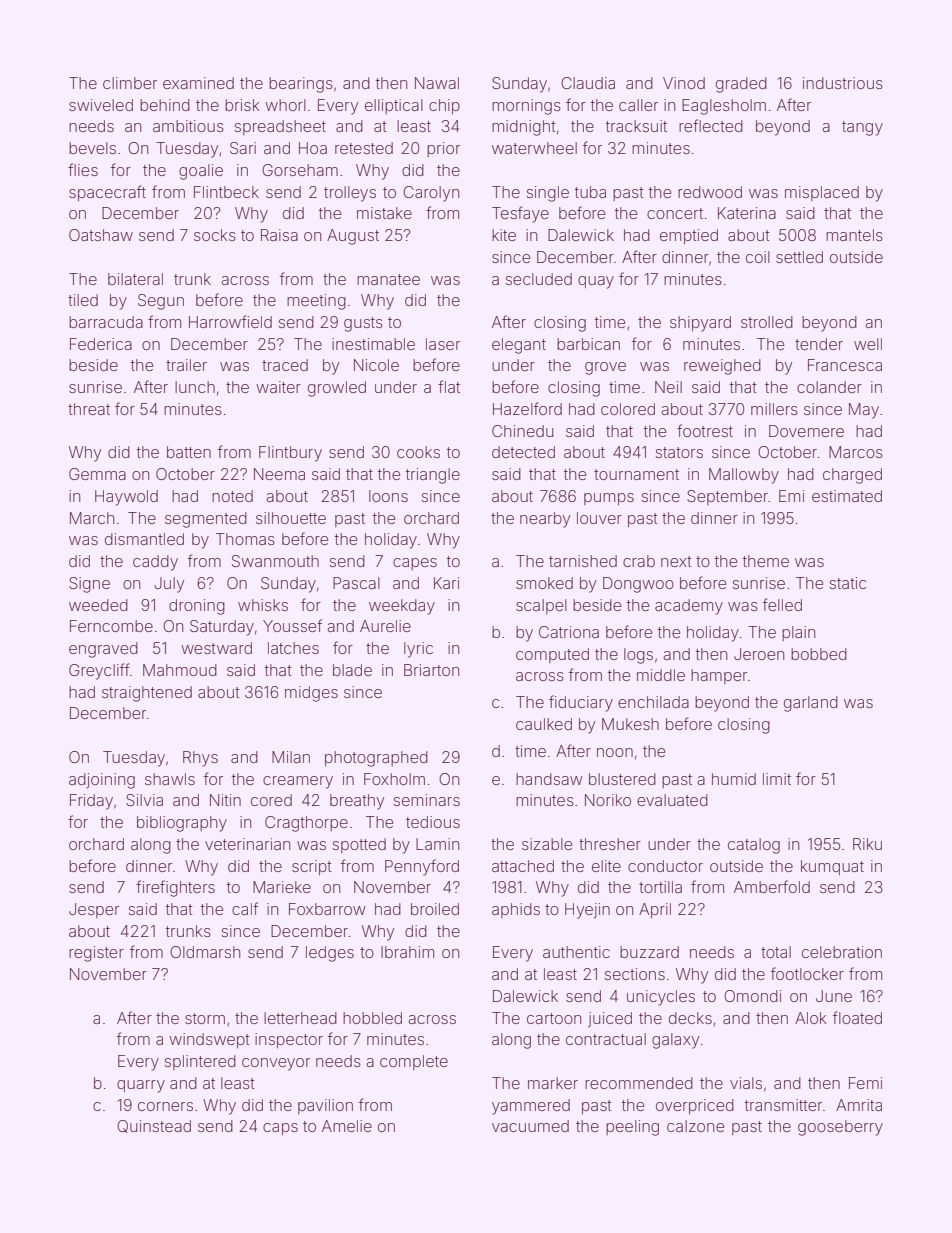 This screenshot has height=1233, width=952. I want to click on examined, so click(198, 83).
